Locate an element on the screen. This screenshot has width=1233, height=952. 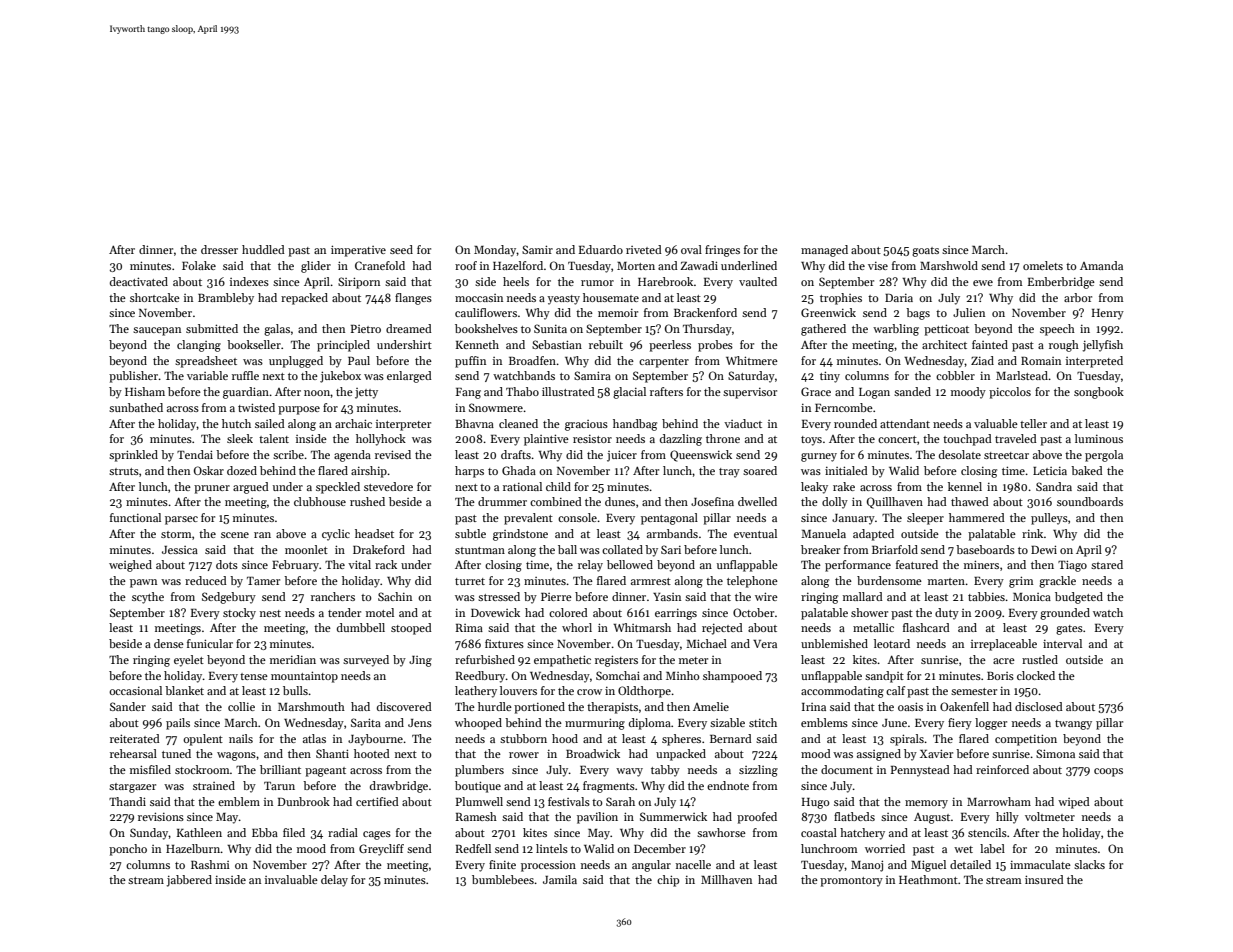
Dewi is located at coordinates (1044, 549).
